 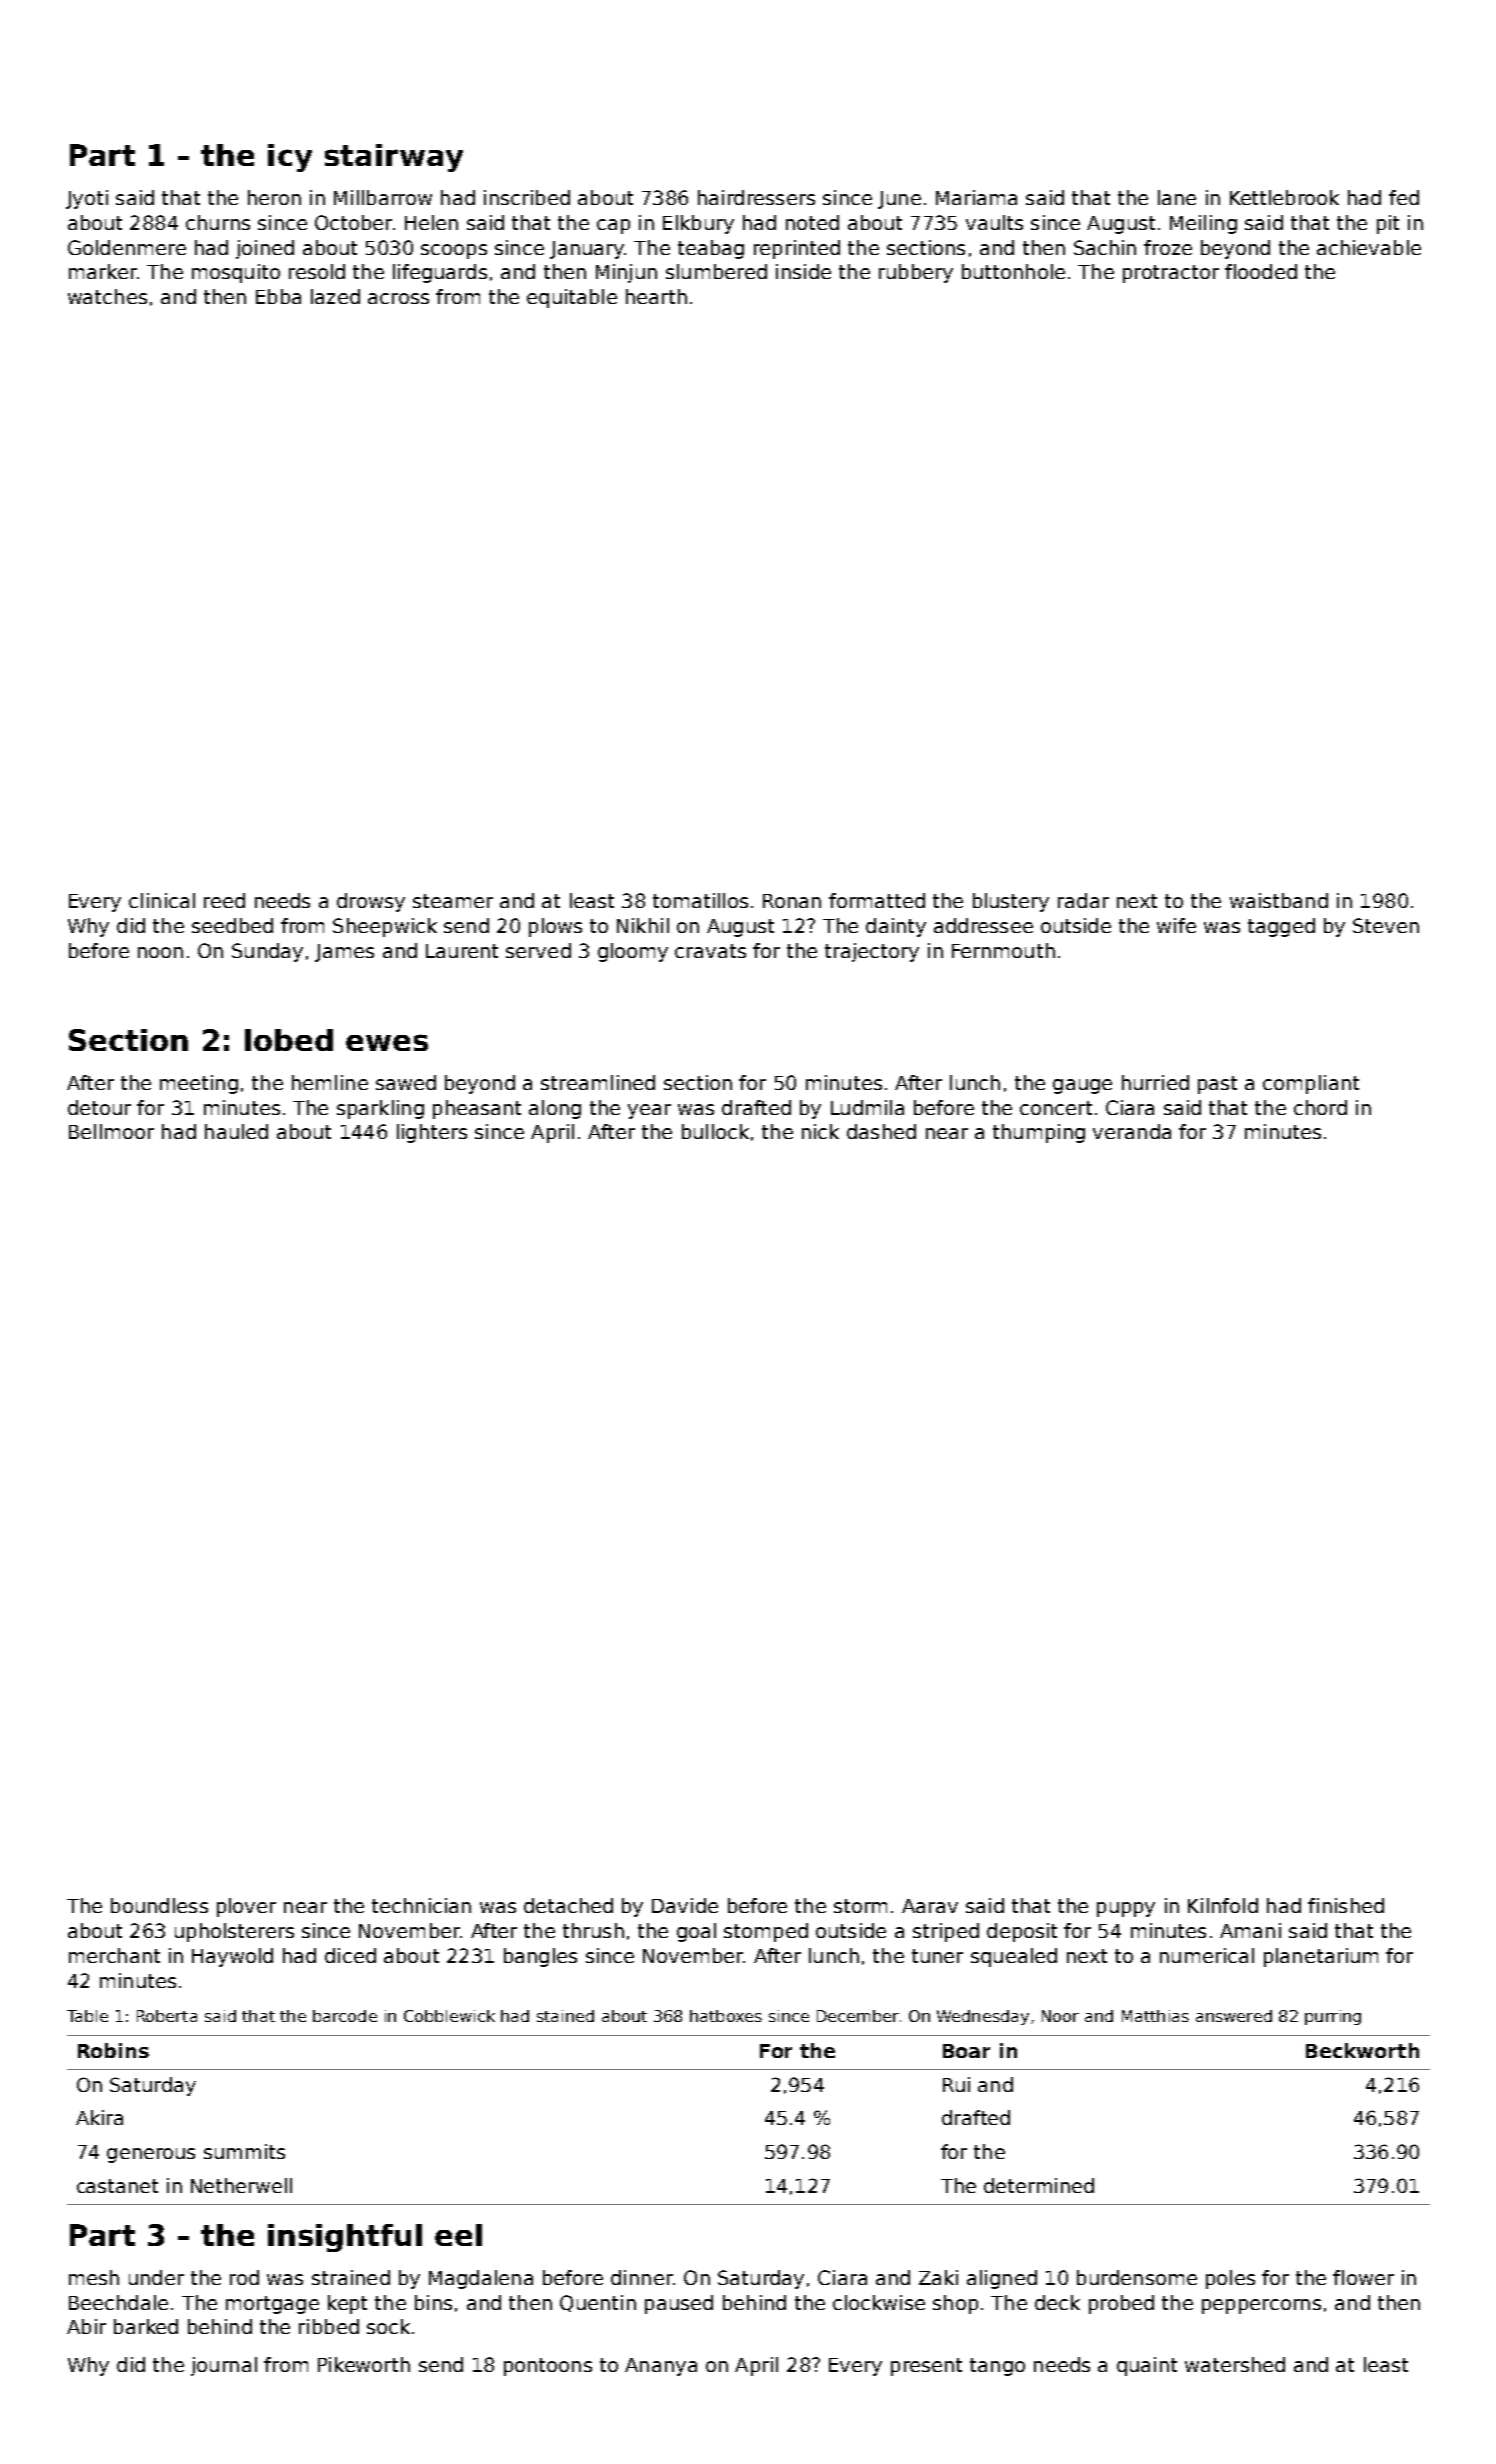 I want to click on achievable, so click(x=1369, y=247).
